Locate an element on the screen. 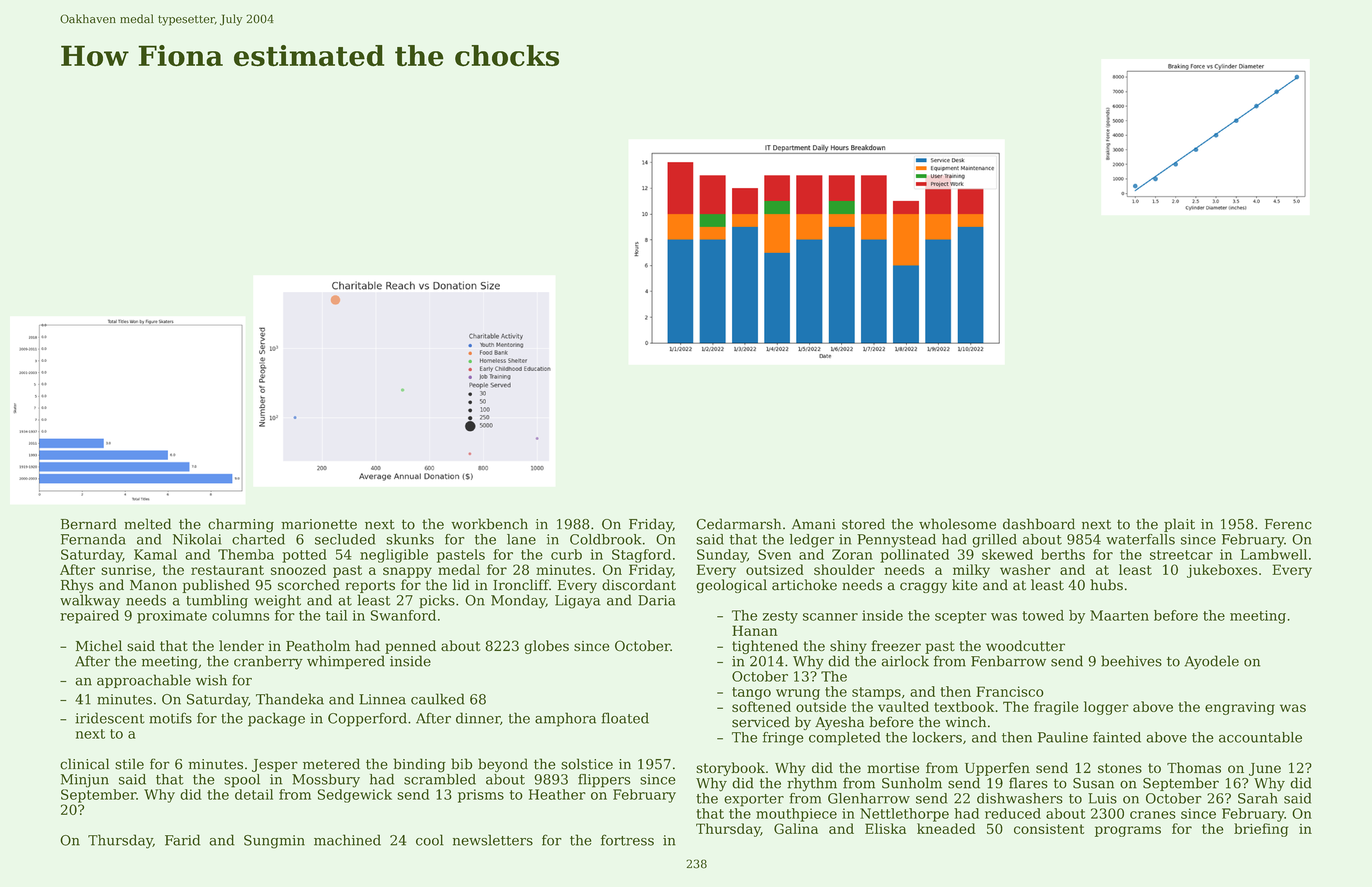 The image size is (1372, 887). Sungmin is located at coordinates (274, 842).
